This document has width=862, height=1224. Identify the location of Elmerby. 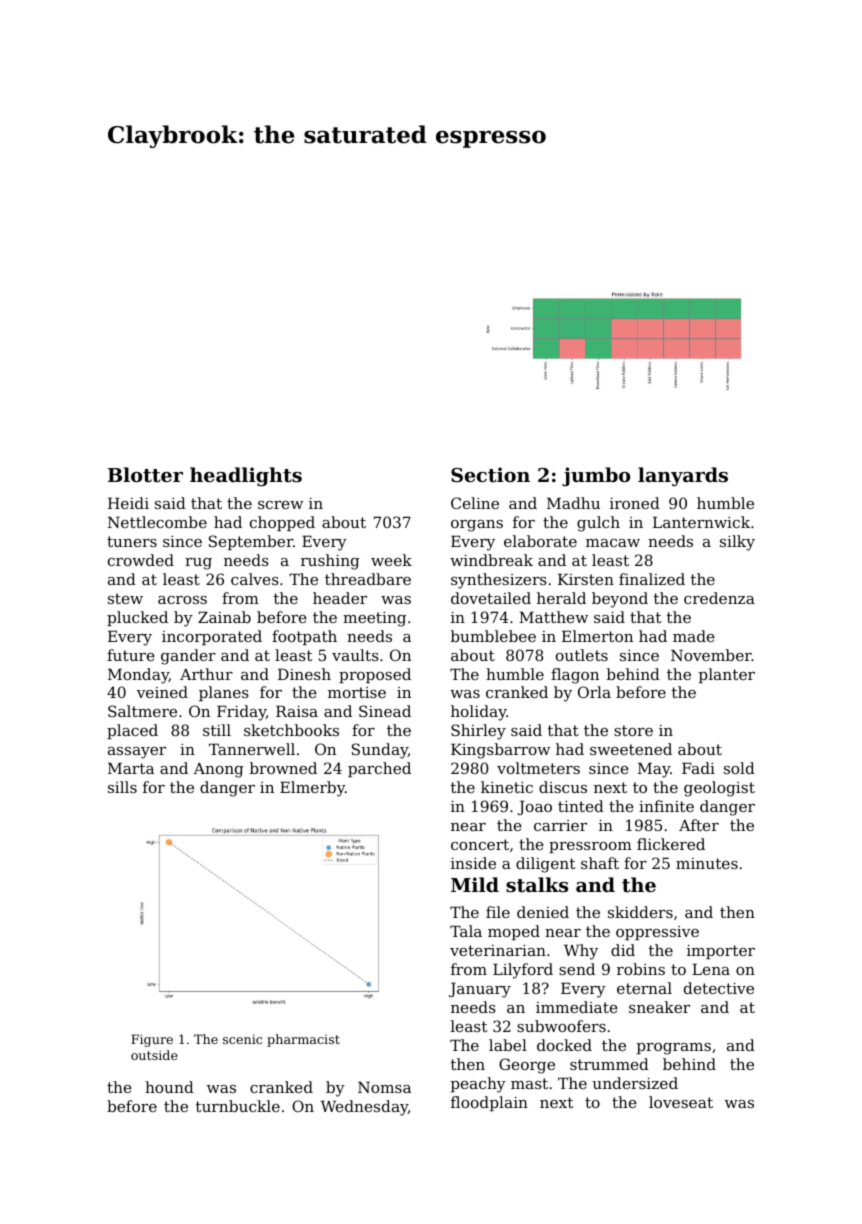
(312, 789).
